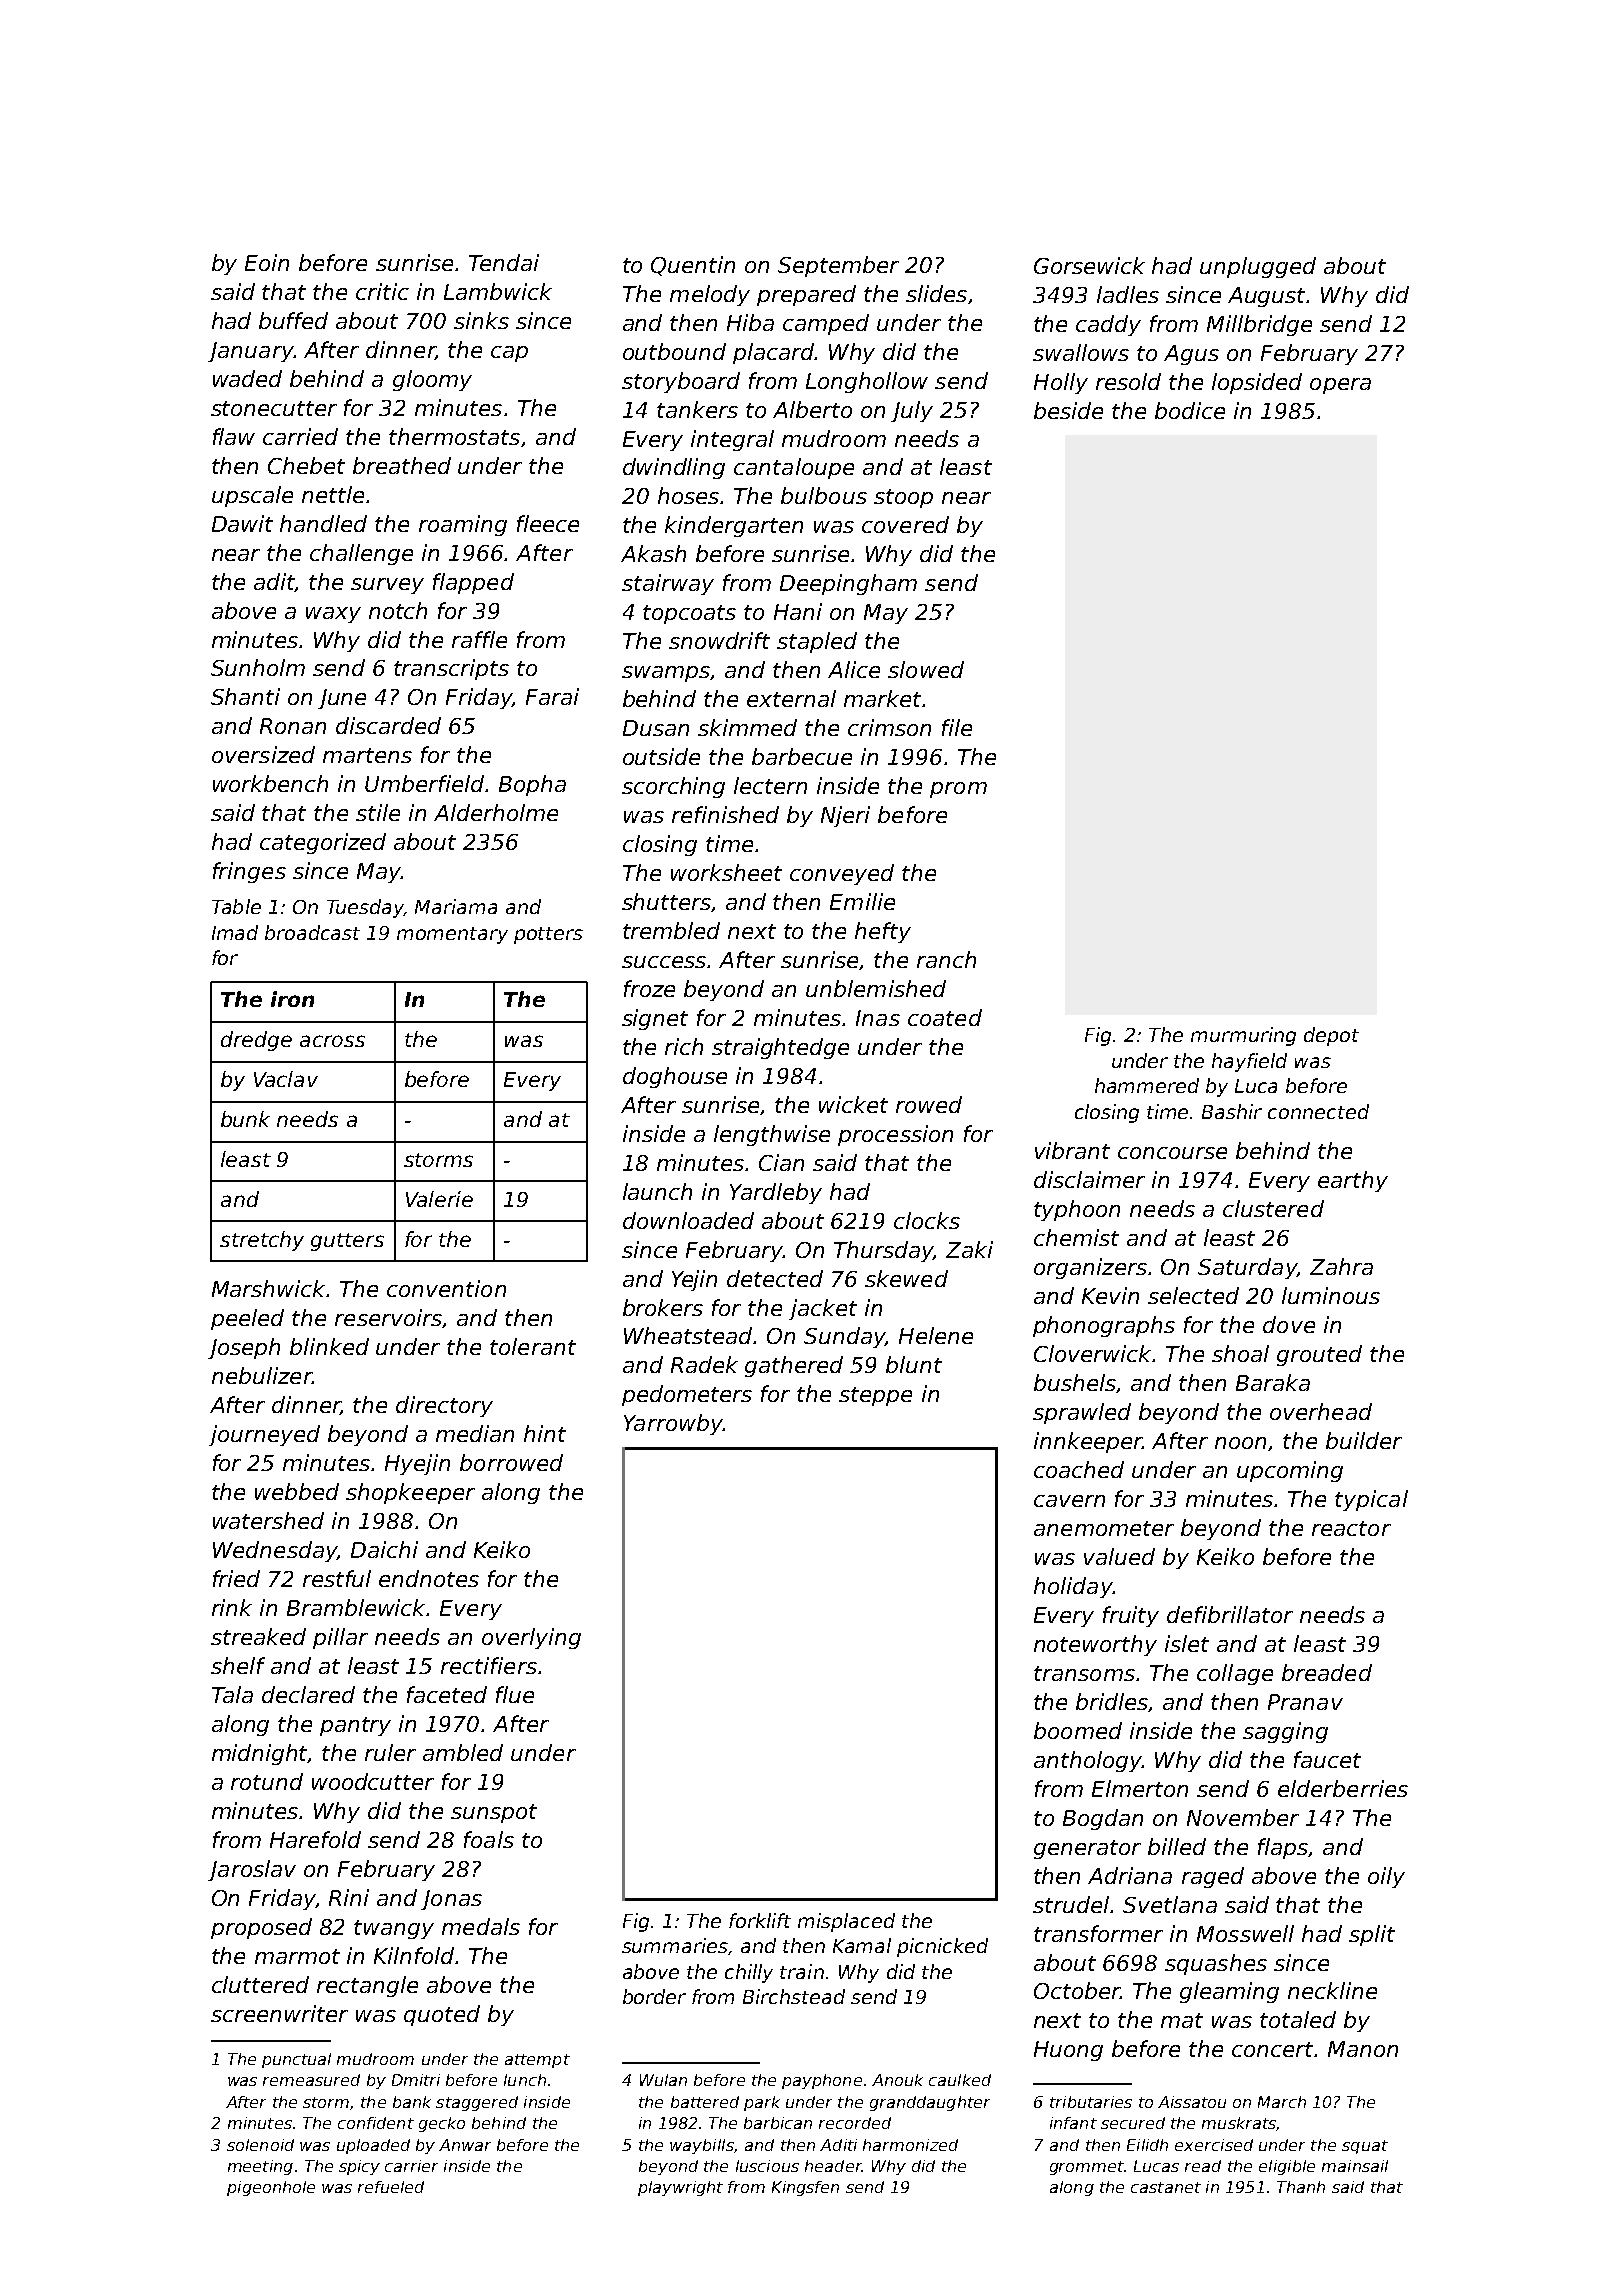 This screenshot has height=2292, width=1620. I want to click on Adriana, so click(1130, 1875).
